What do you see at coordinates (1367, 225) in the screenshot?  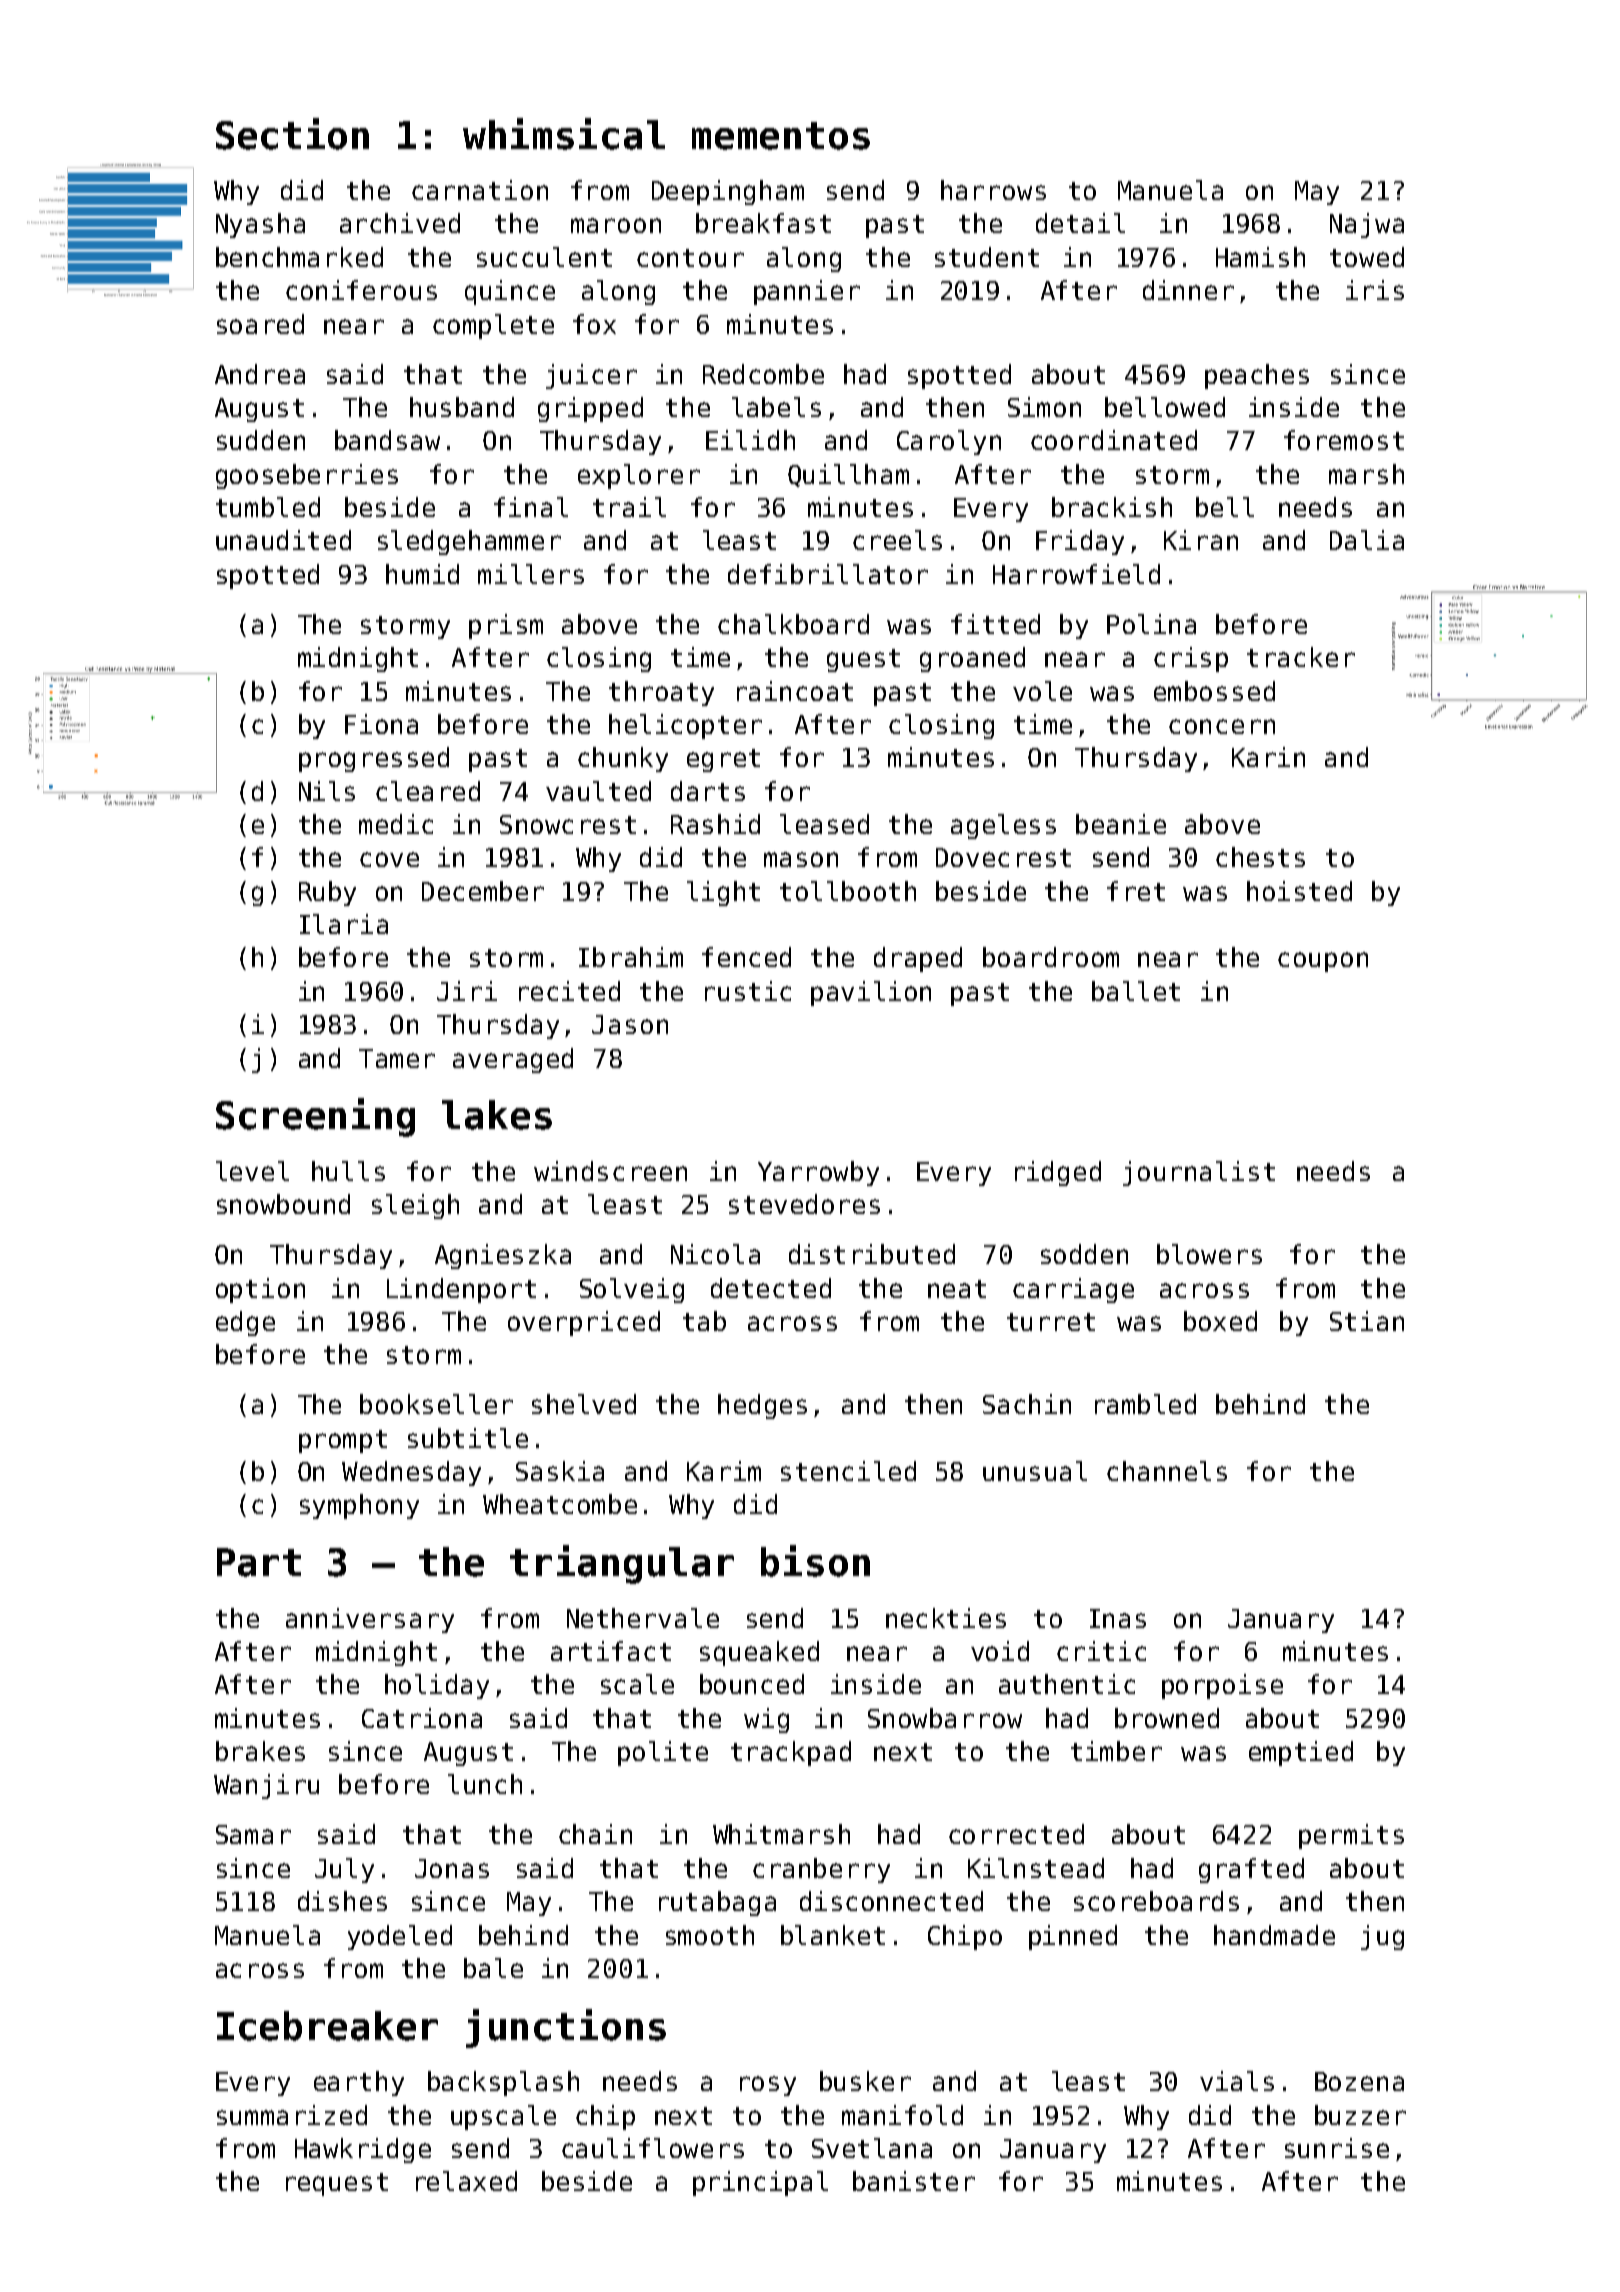 I see `Najwa` at bounding box center [1367, 225].
